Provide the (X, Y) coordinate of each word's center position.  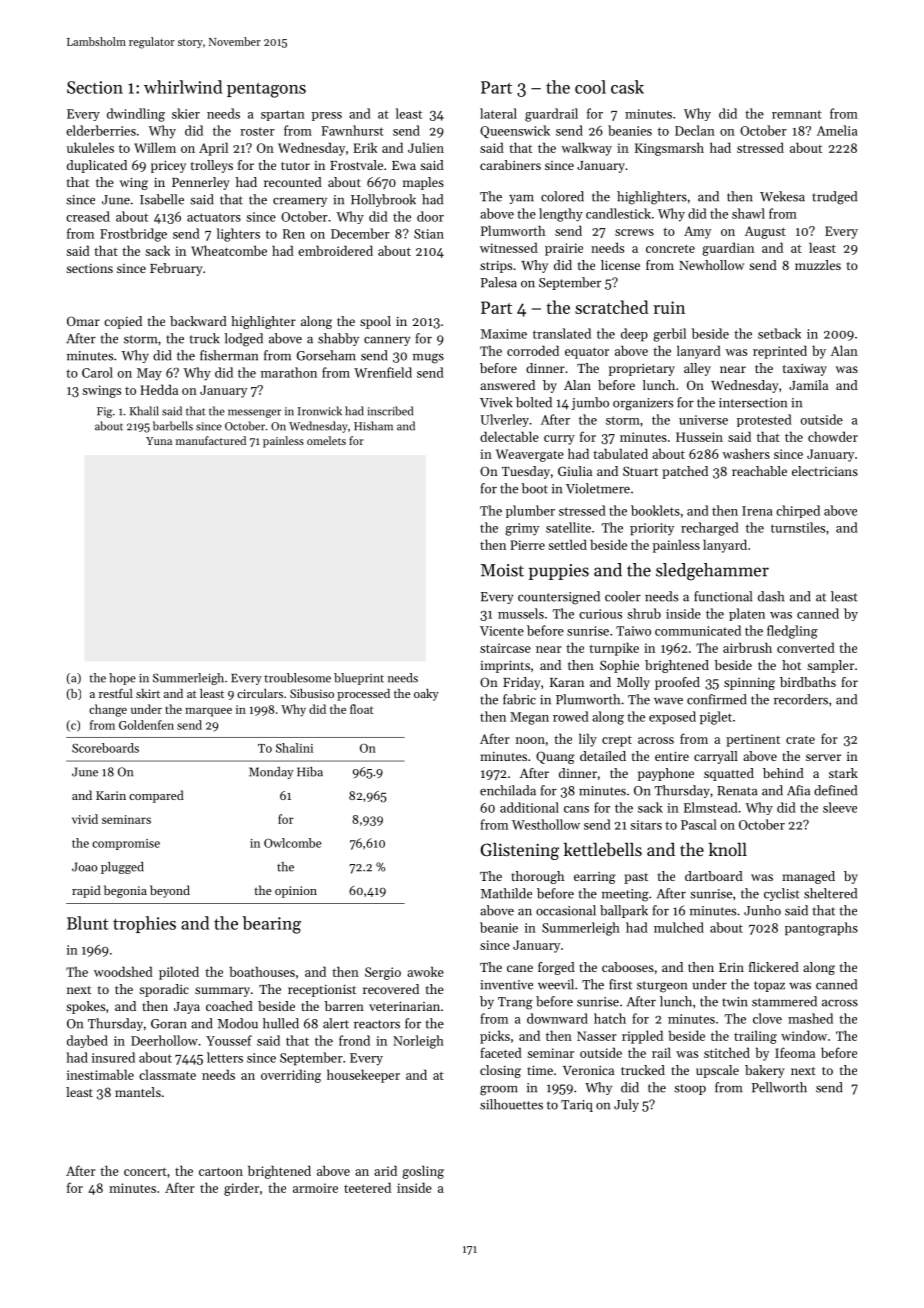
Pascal (699, 824)
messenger (254, 413)
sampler (830, 666)
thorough (537, 877)
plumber (530, 511)
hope (122, 679)
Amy (697, 232)
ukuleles (90, 147)
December (360, 233)
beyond (170, 891)
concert (145, 1171)
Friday (522, 683)
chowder (833, 436)
